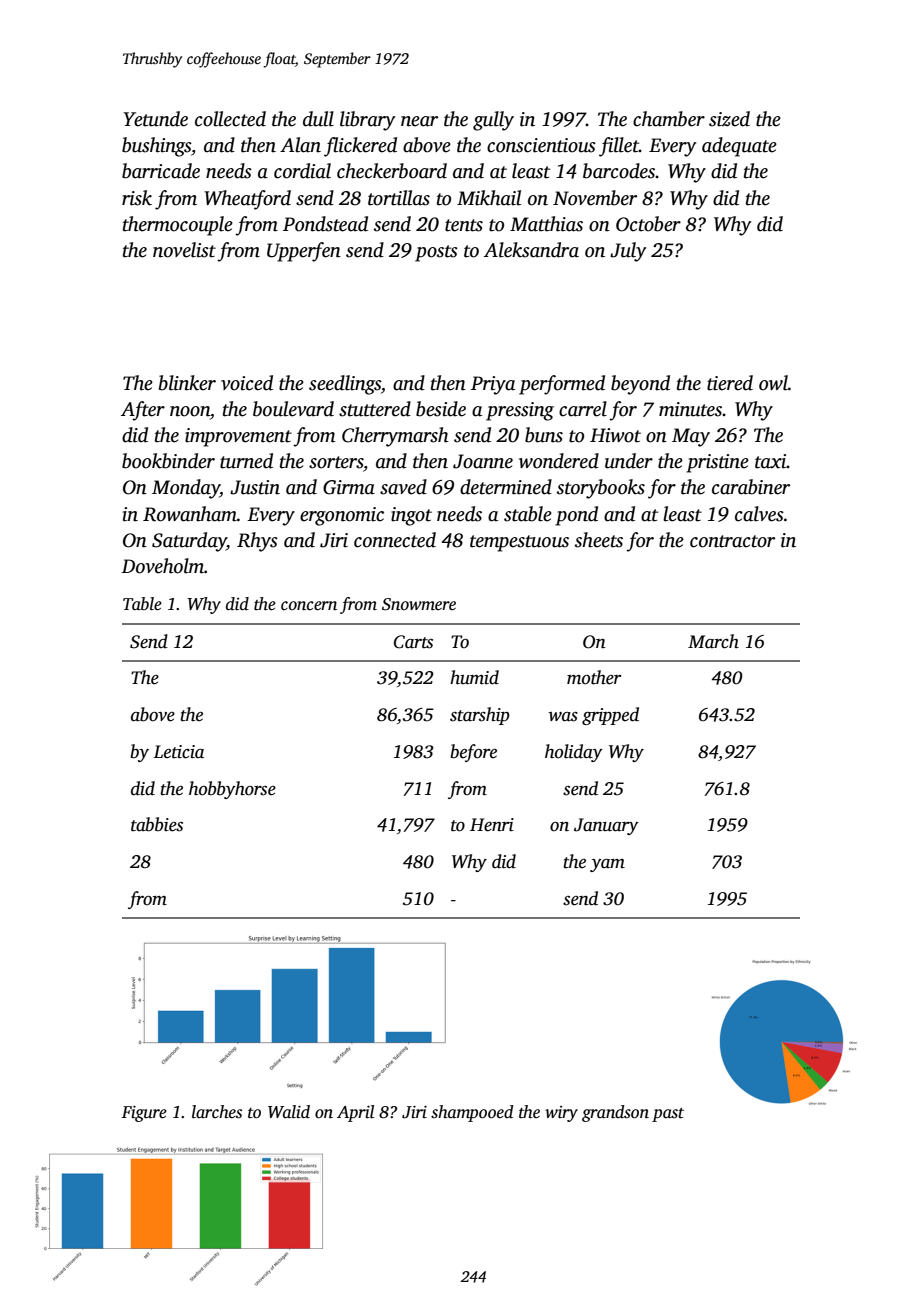 This screenshot has width=922, height=1310. What do you see at coordinates (732, 541) in the screenshot?
I see `contractor` at bounding box center [732, 541].
